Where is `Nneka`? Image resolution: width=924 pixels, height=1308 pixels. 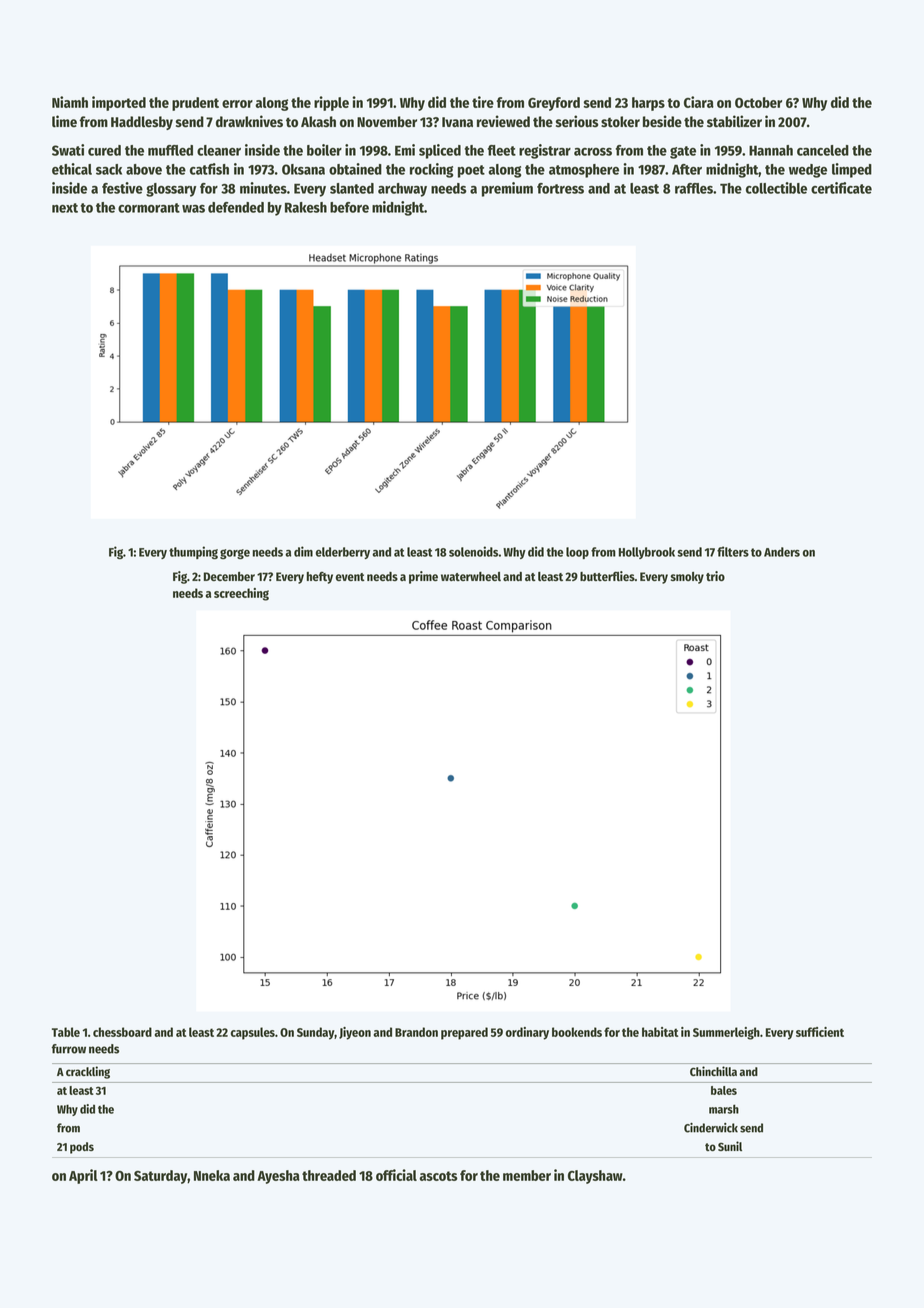 Nneka is located at coordinates (212, 1175).
